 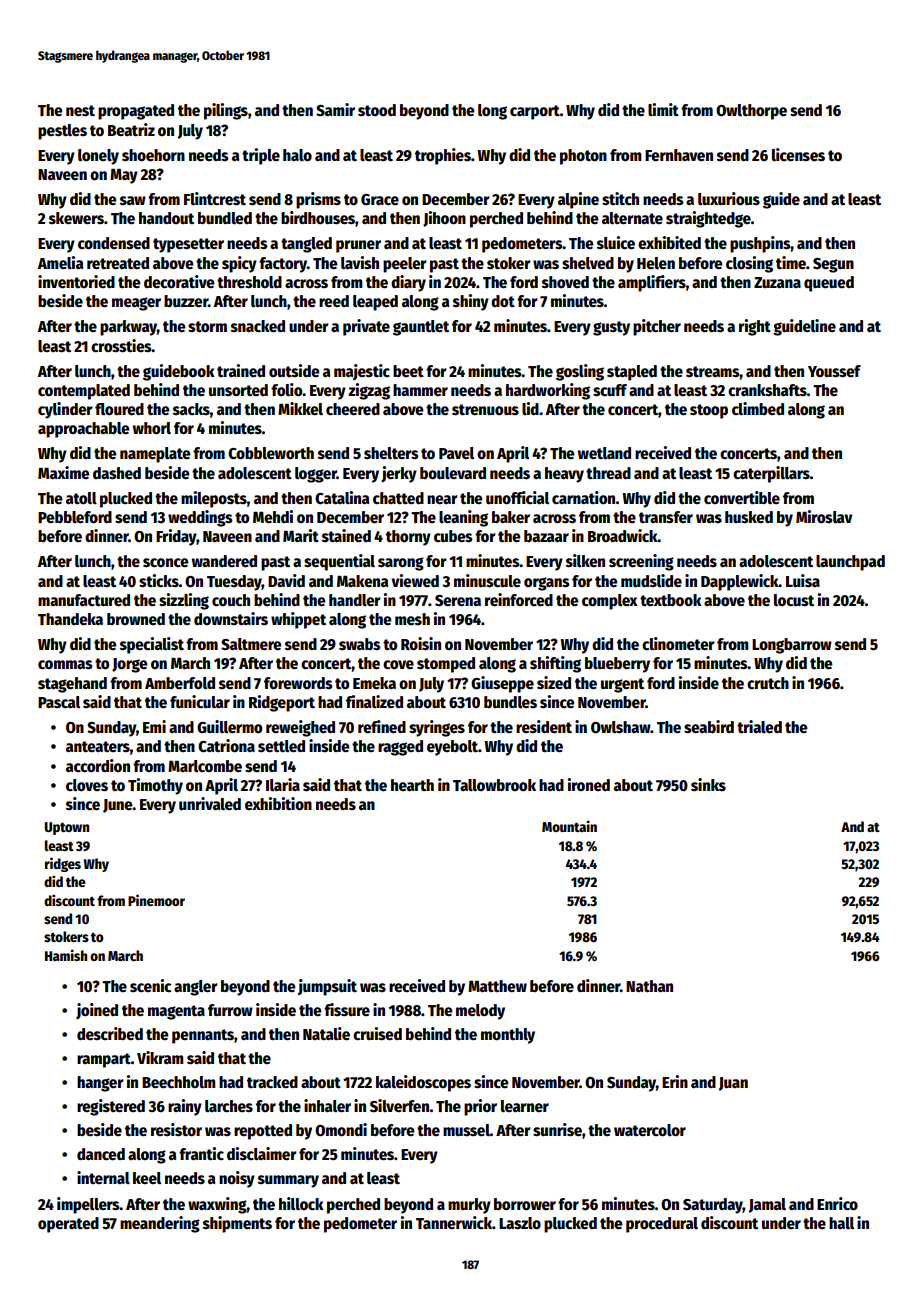 What do you see at coordinates (136, 619) in the document?
I see `browned` at bounding box center [136, 619].
